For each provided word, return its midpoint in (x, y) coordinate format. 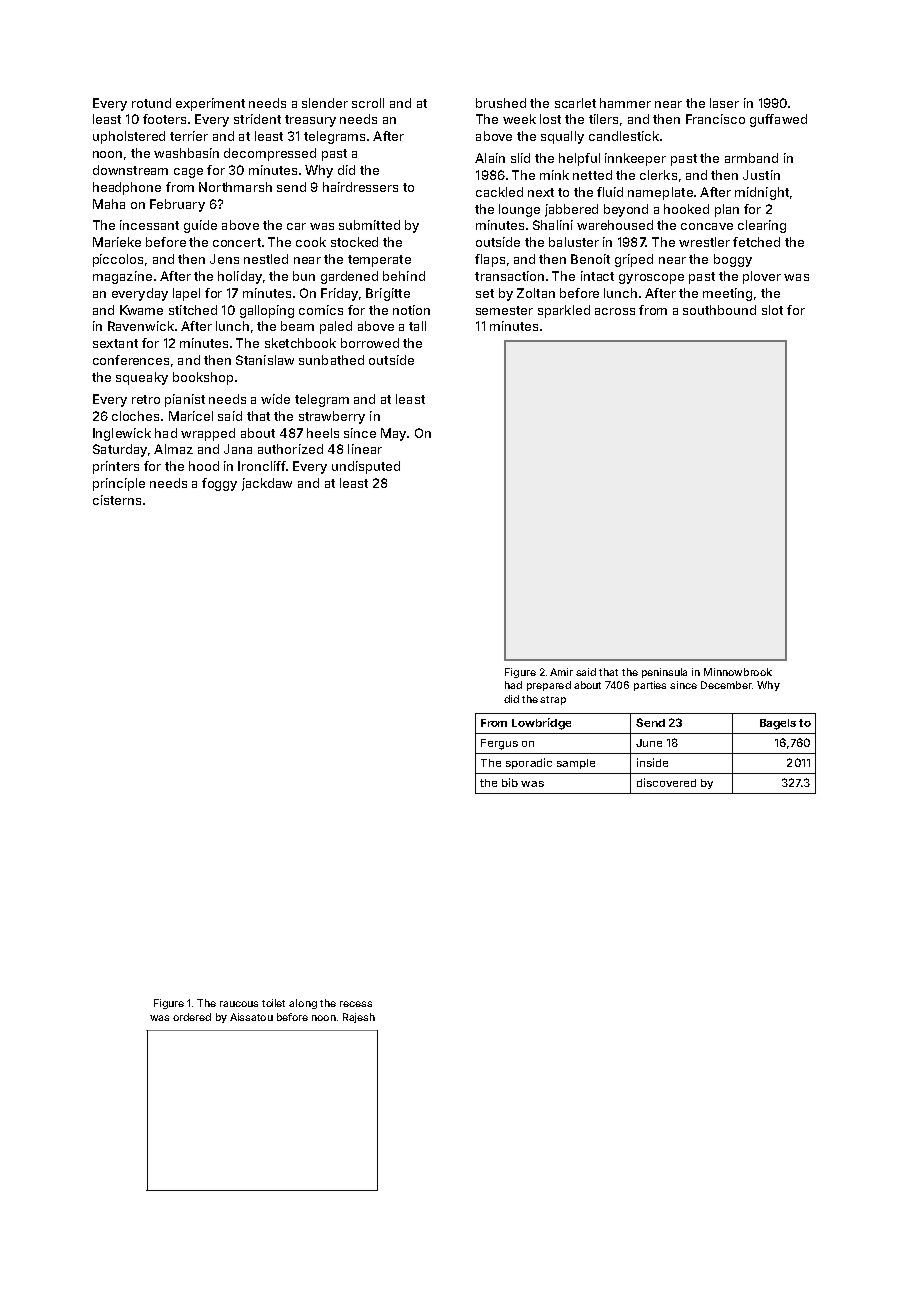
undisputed (366, 467)
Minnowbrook (738, 672)
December (726, 685)
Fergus (499, 744)
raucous (239, 1004)
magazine (122, 277)
